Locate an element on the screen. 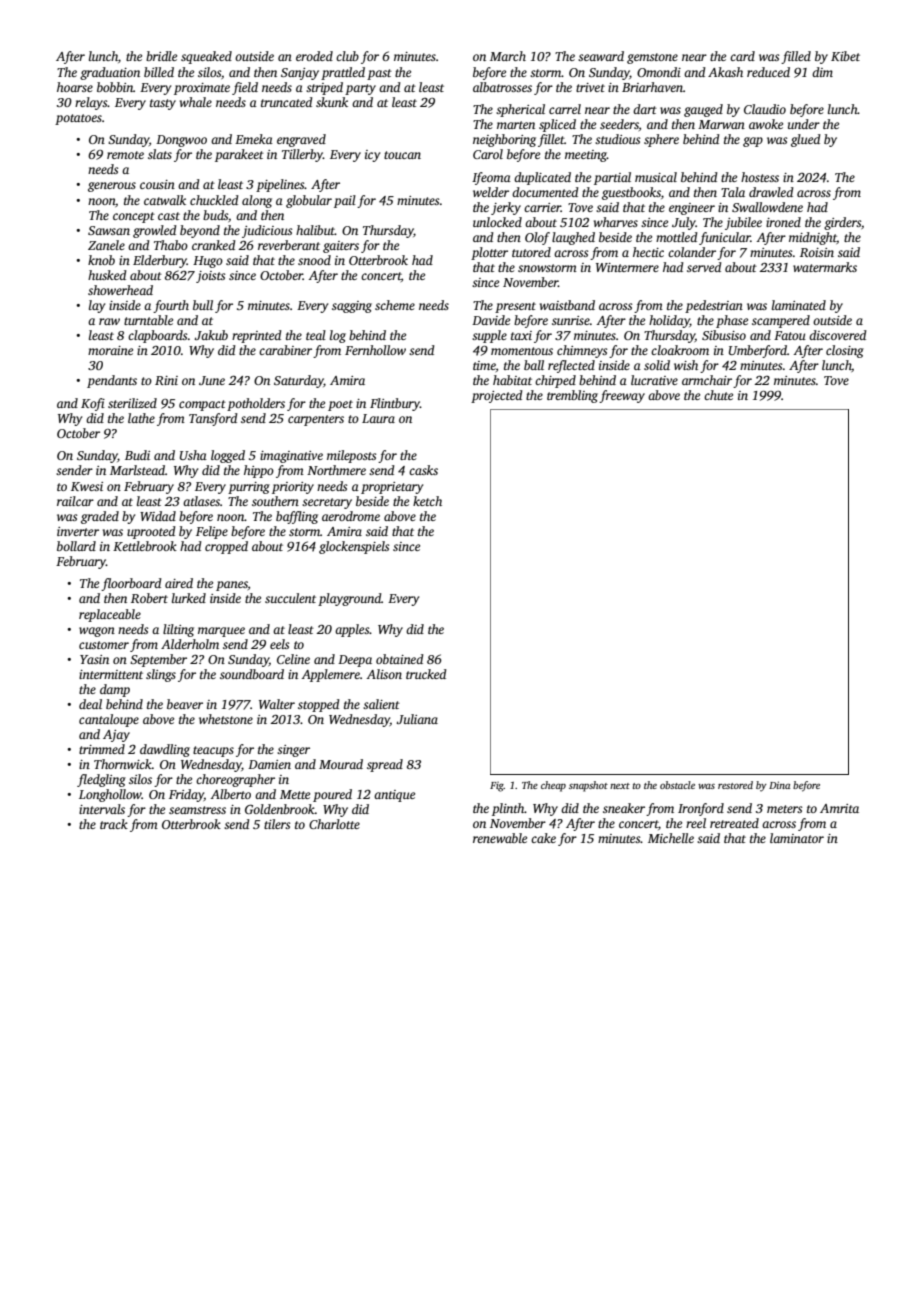 This screenshot has height=1308, width=924. ketch is located at coordinates (427, 501).
